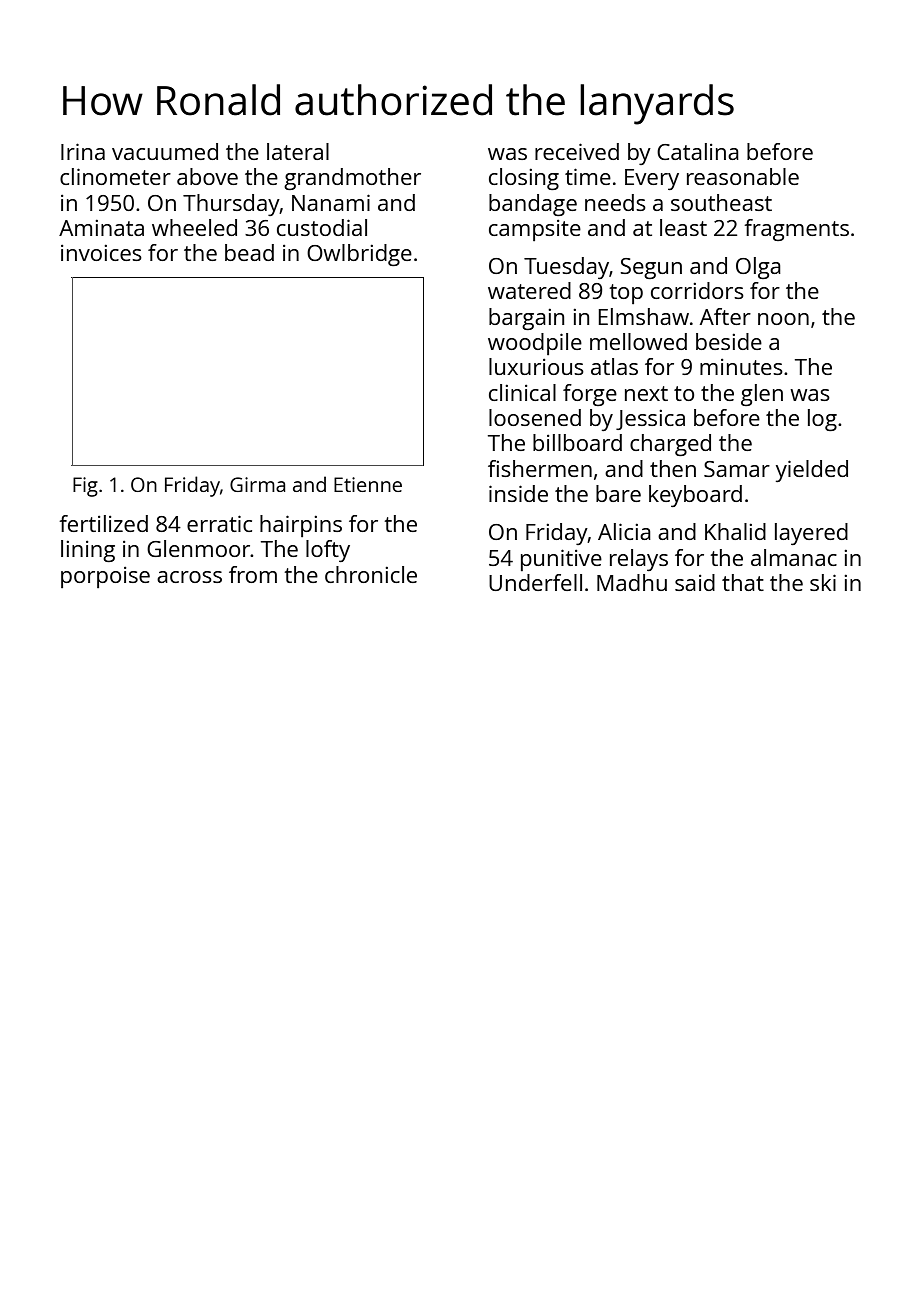 The height and width of the screenshot is (1314, 924). I want to click on yielded, so click(812, 471).
